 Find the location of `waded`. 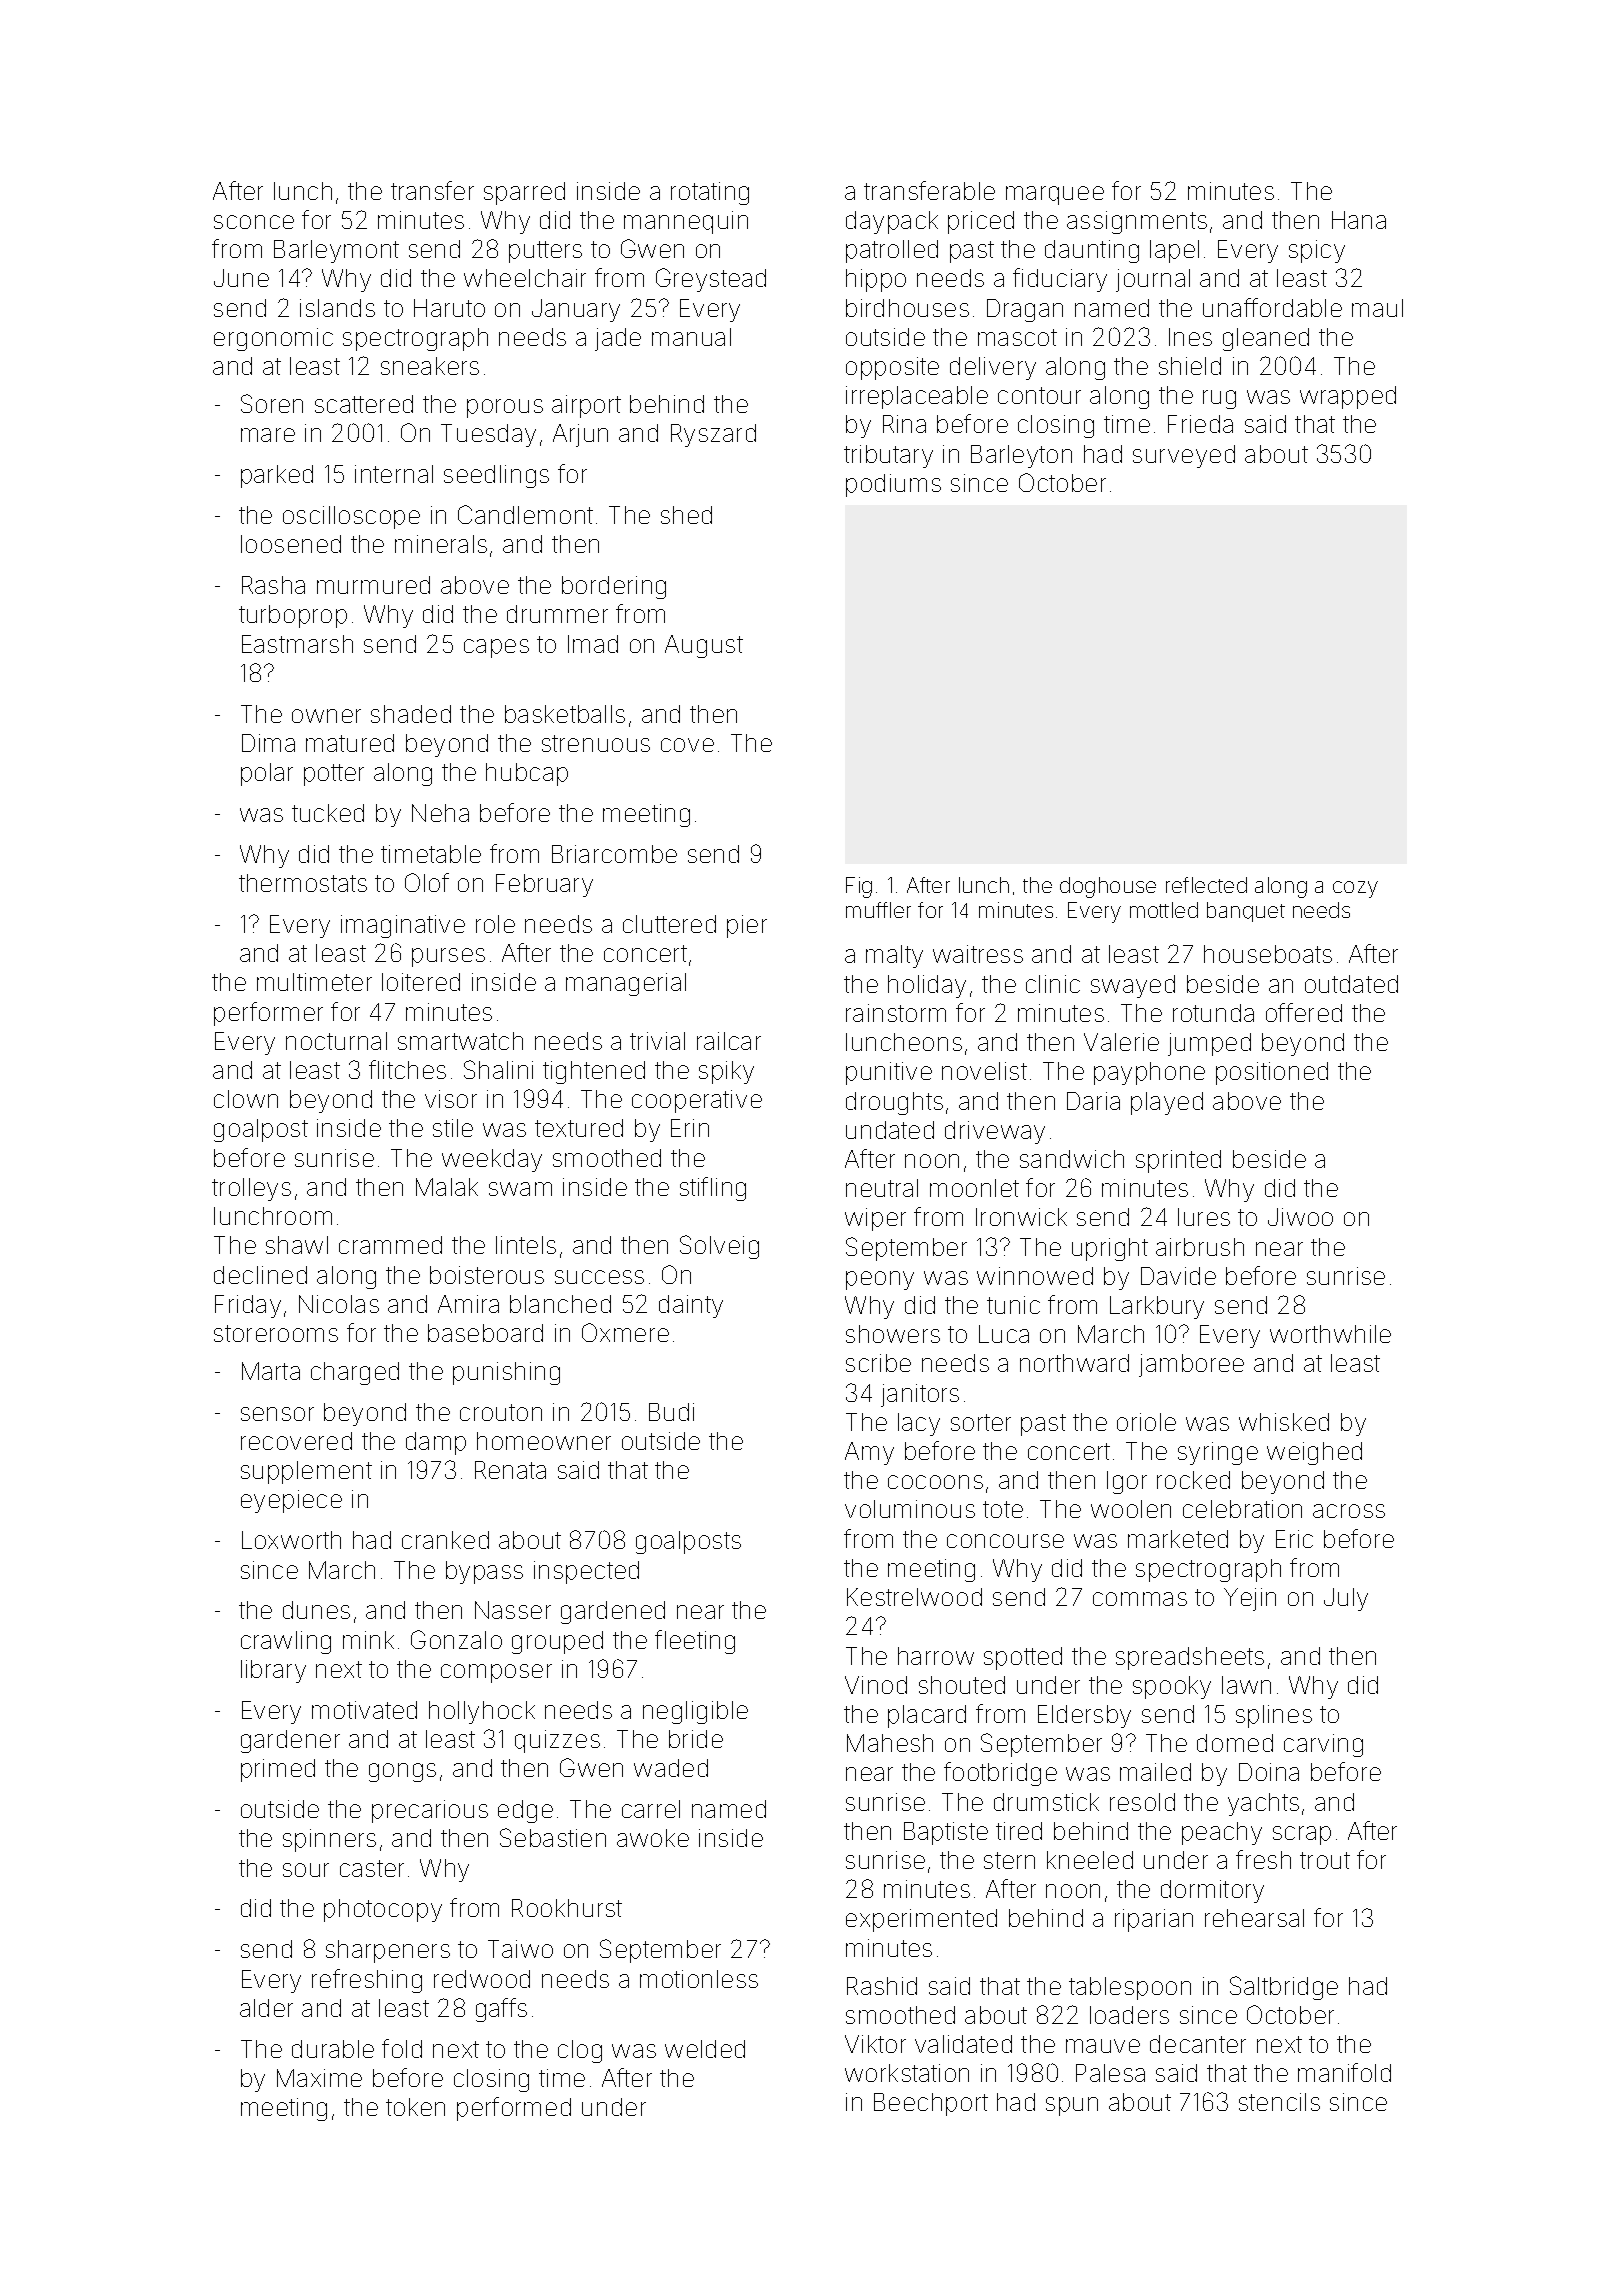

waded is located at coordinates (671, 1768).
